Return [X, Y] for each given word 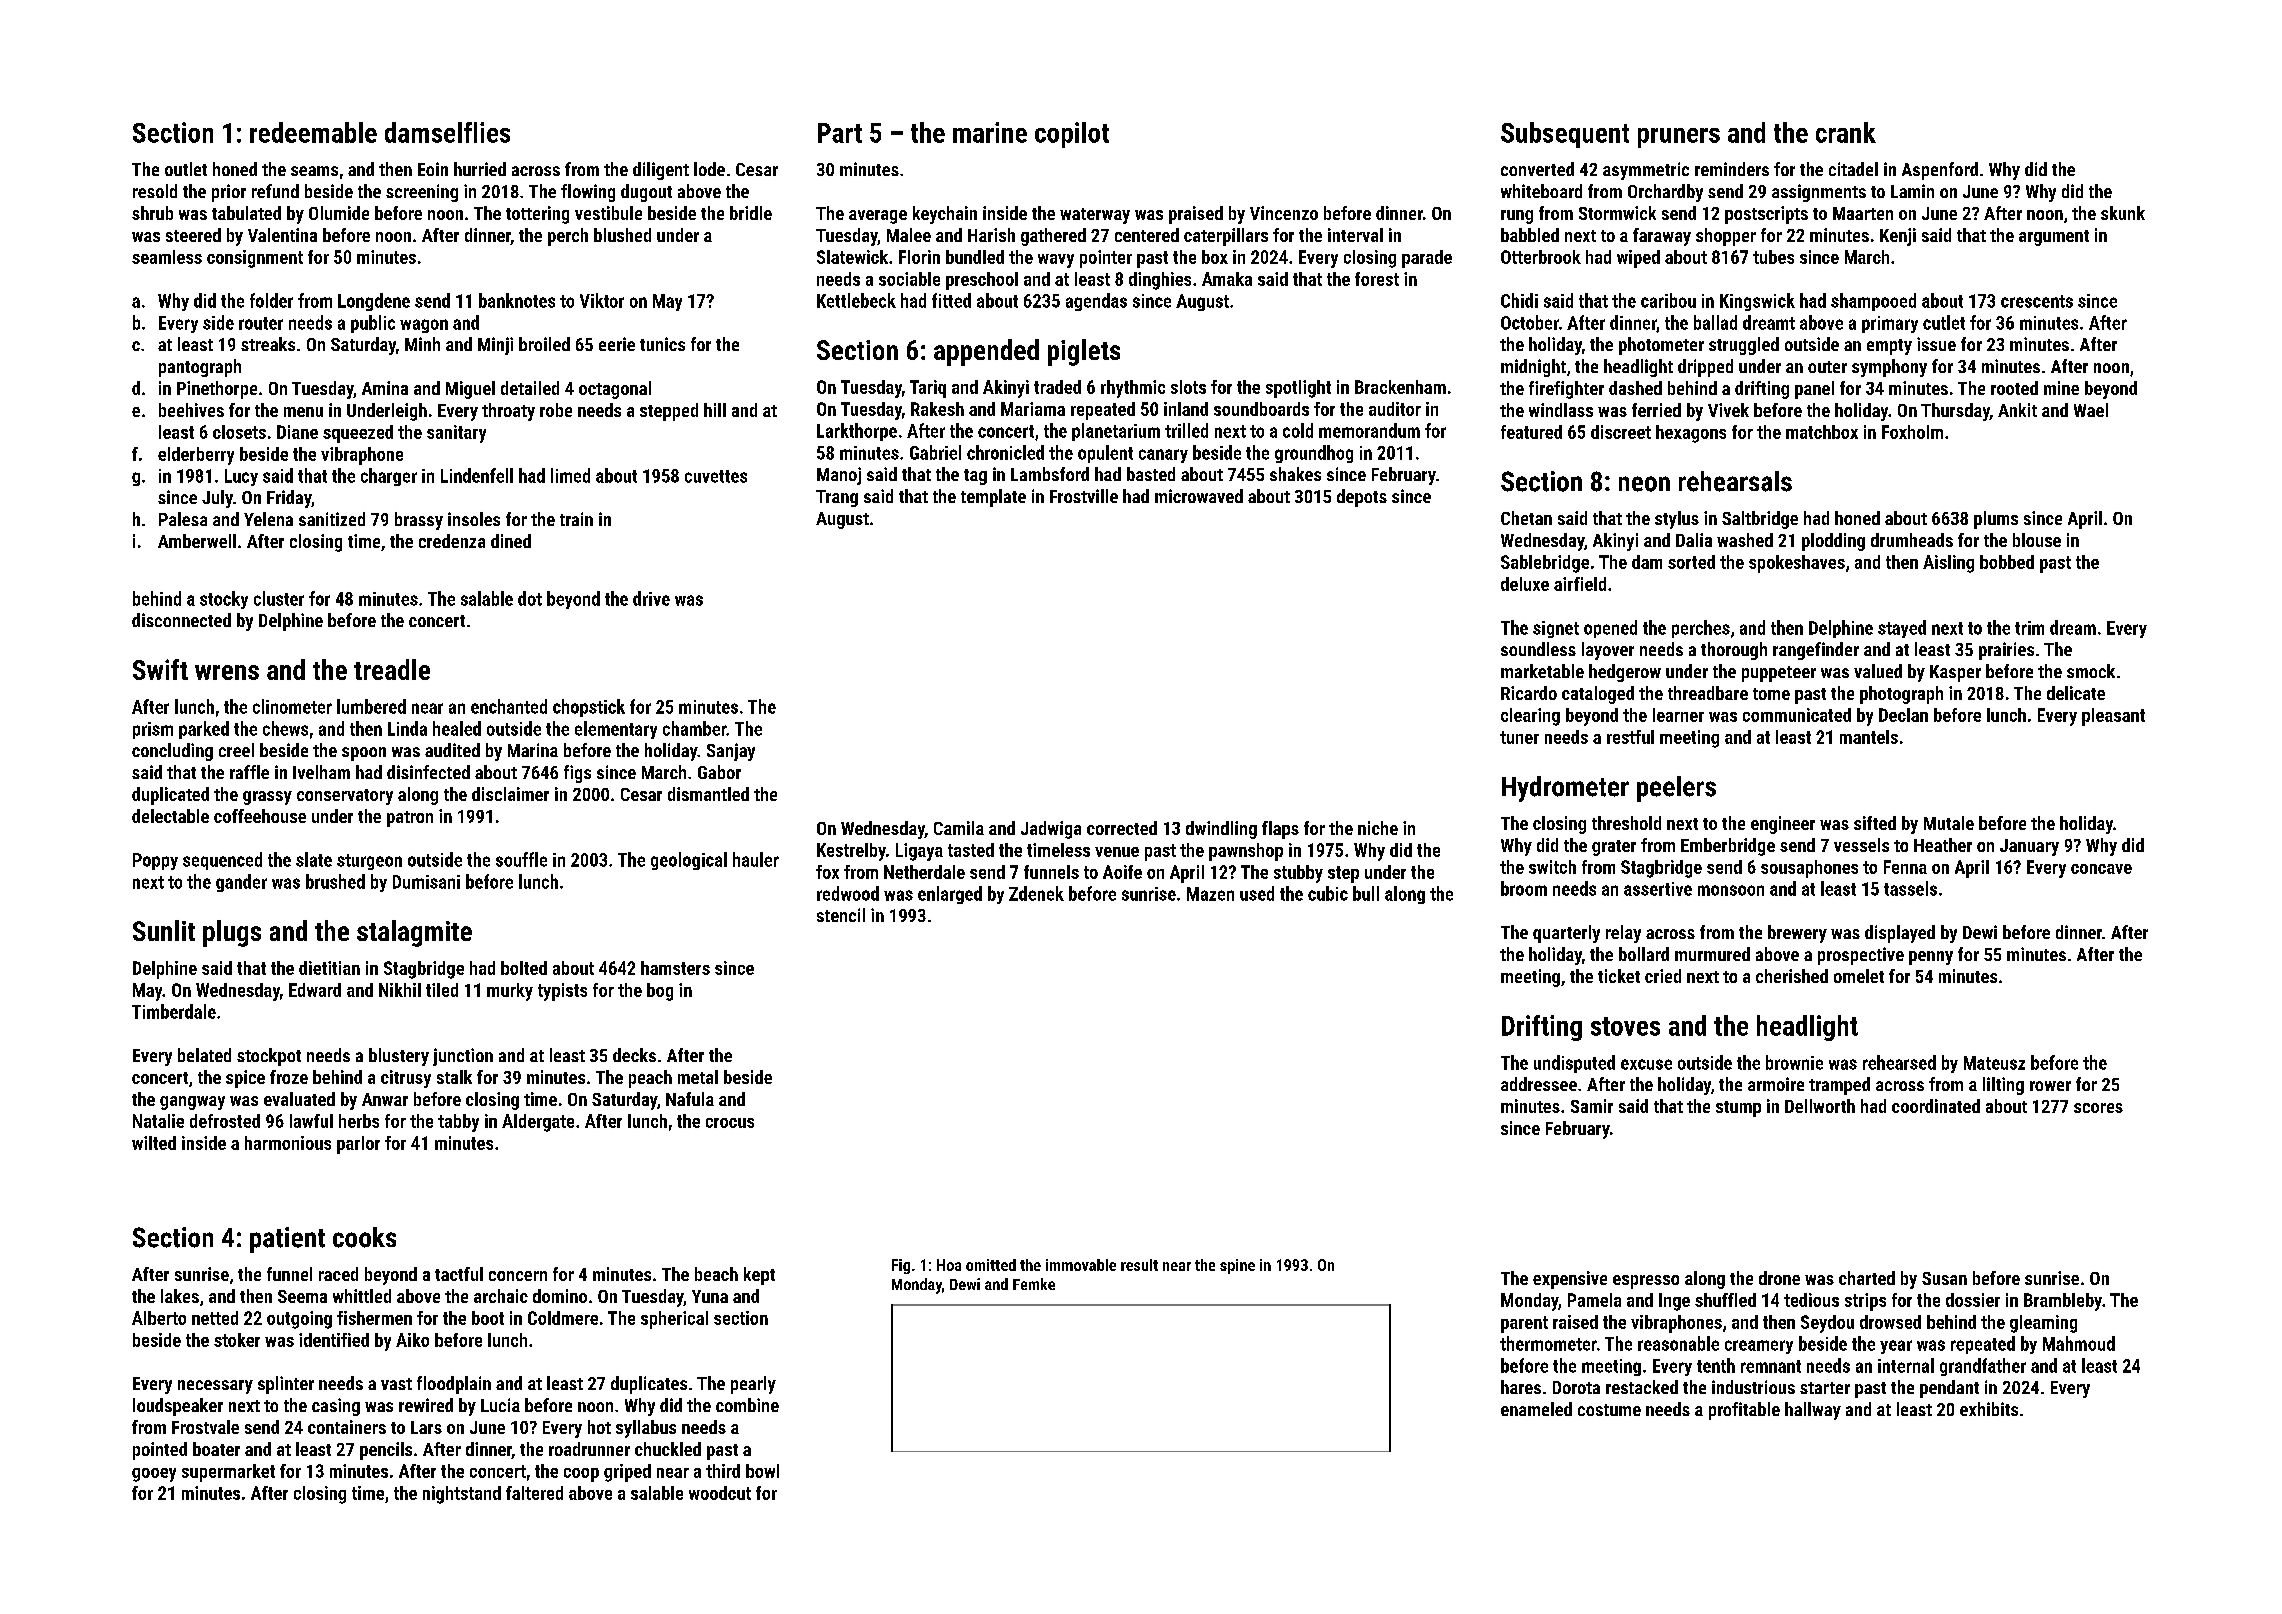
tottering [537, 215]
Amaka [1227, 279]
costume [1609, 1410]
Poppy [155, 861]
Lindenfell [477, 475]
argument [2054, 238]
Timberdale [174, 1011]
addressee [1539, 1084]
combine [747, 1405]
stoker [237, 1340]
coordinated [1936, 1106]
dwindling [1221, 830]
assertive [1658, 889]
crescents [2037, 301]
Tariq [928, 389]
